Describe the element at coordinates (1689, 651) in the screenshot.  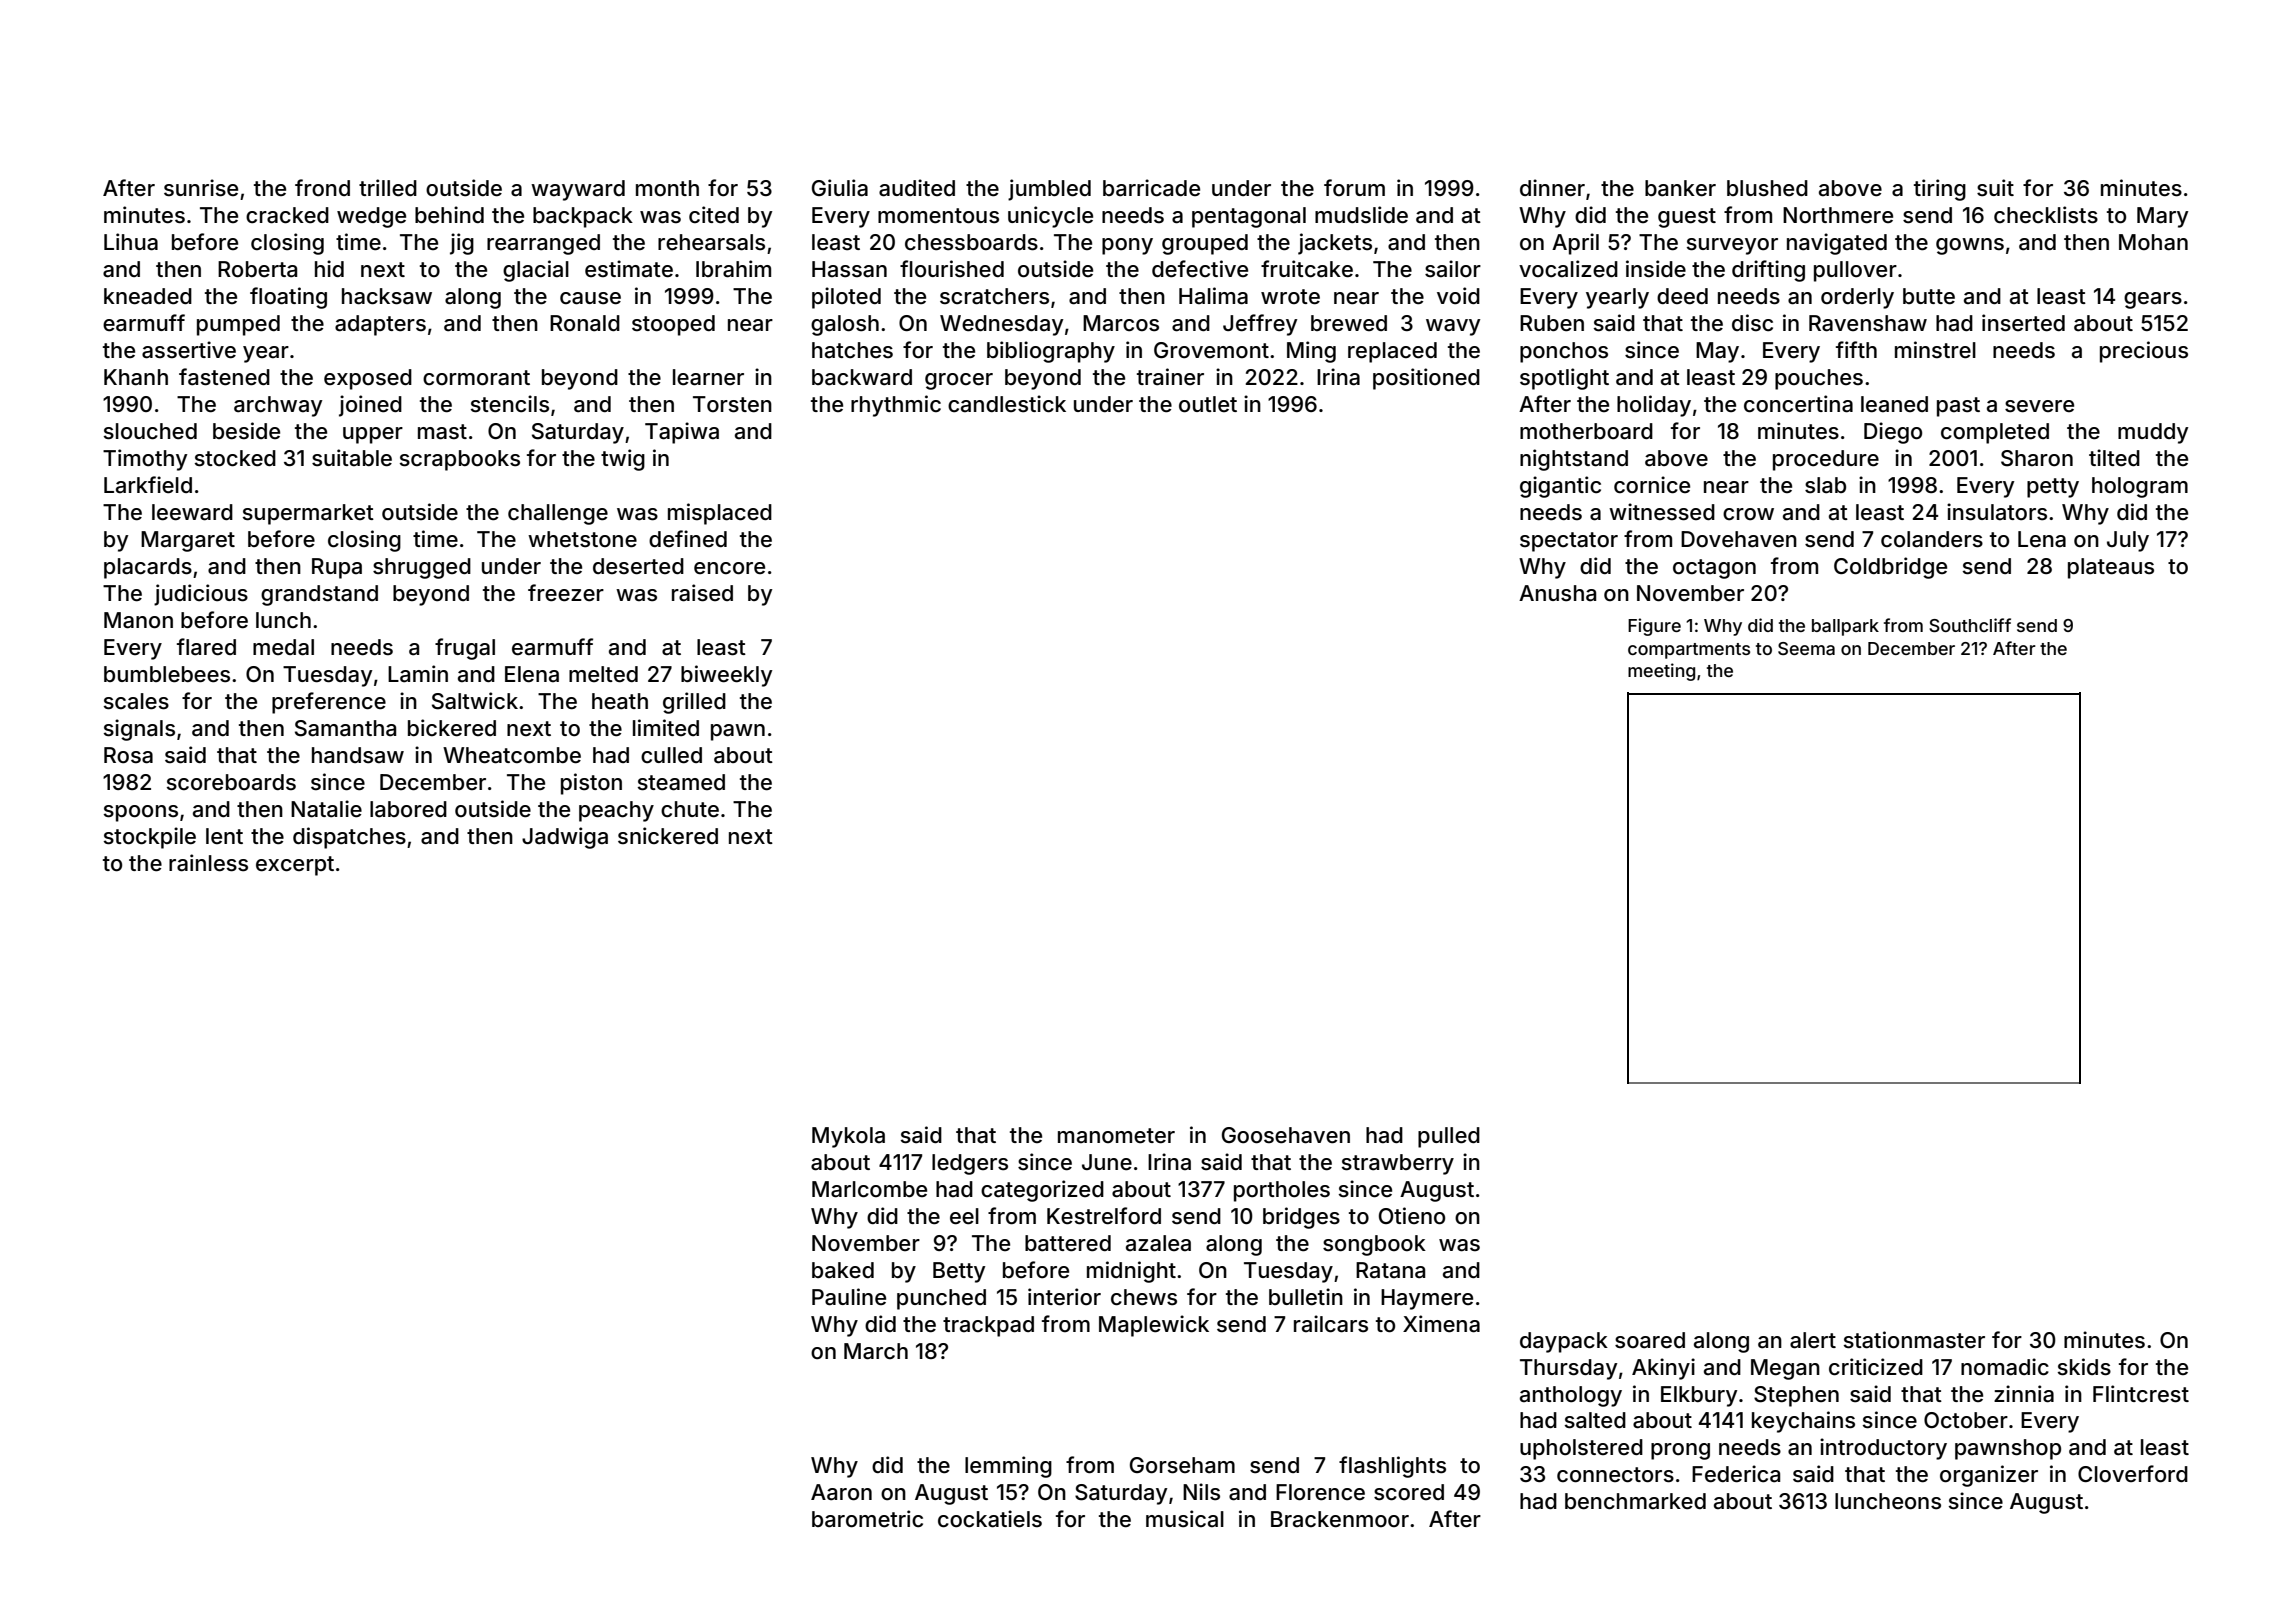
I see `compartments` at that location.
